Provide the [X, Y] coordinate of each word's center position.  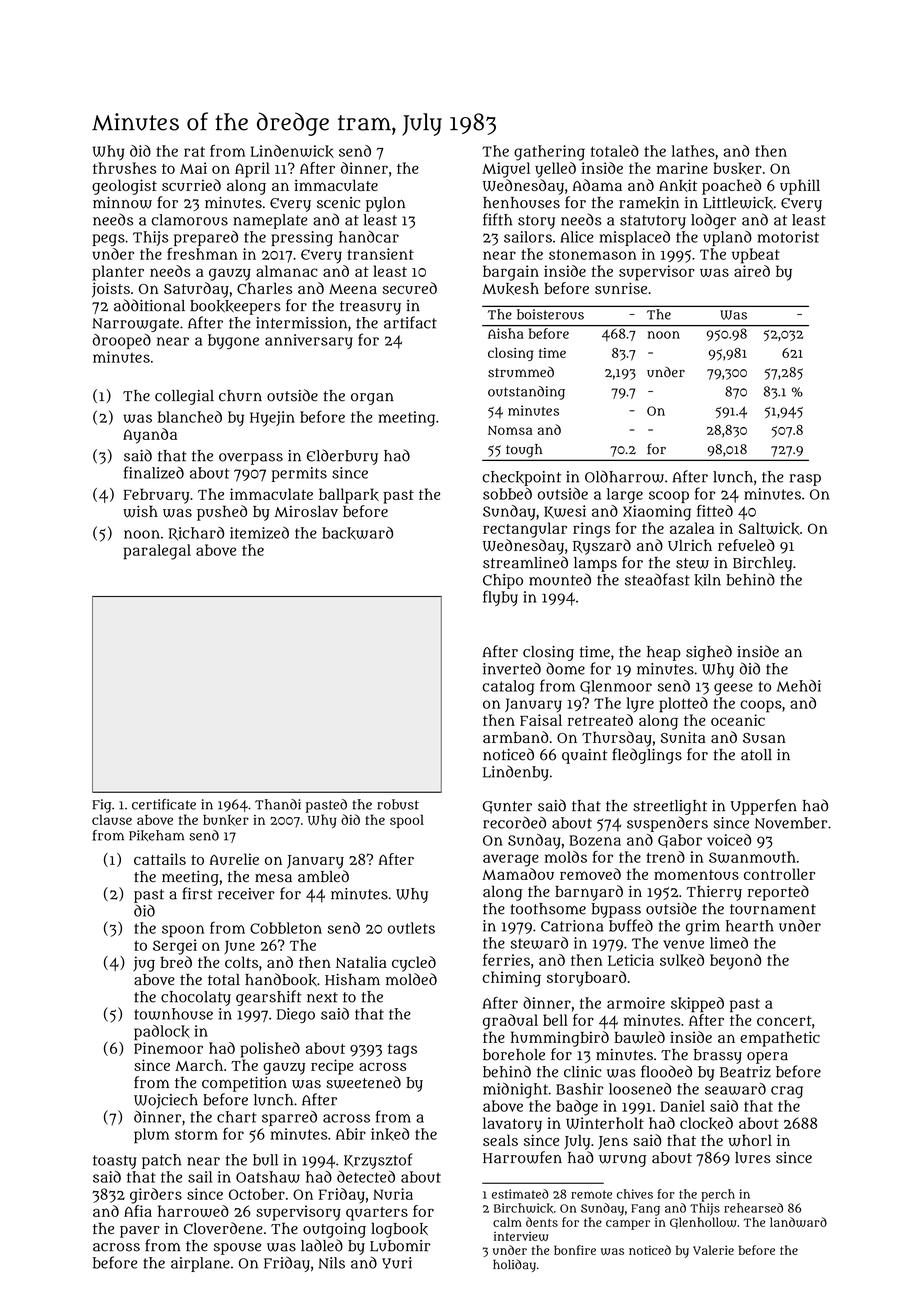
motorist [788, 237]
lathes [693, 151]
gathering [549, 153]
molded [411, 979]
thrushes [124, 168]
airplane [200, 1264]
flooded [666, 1071]
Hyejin [272, 419]
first [197, 893]
